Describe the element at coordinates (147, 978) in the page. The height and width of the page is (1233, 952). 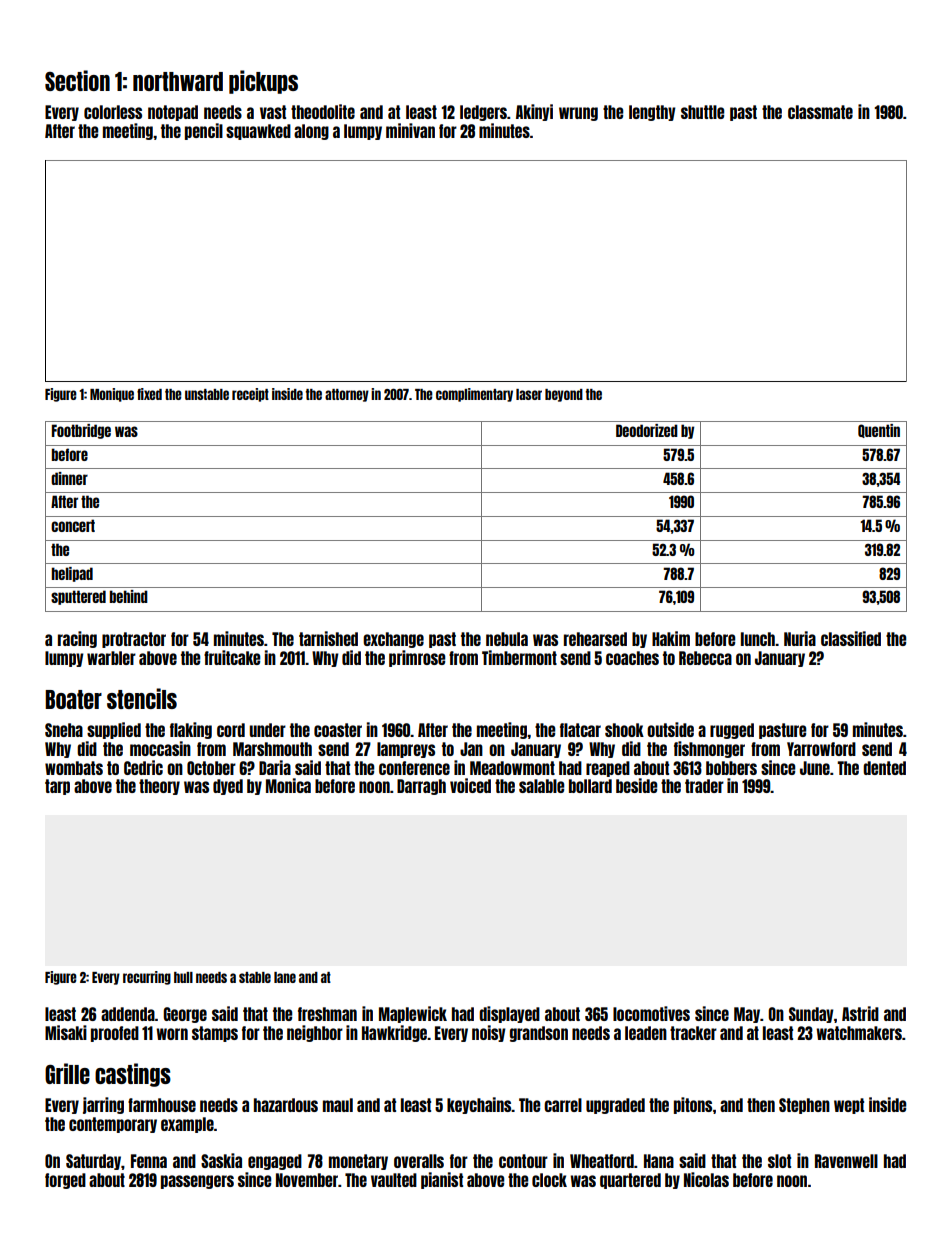
I see `recurring` at that location.
